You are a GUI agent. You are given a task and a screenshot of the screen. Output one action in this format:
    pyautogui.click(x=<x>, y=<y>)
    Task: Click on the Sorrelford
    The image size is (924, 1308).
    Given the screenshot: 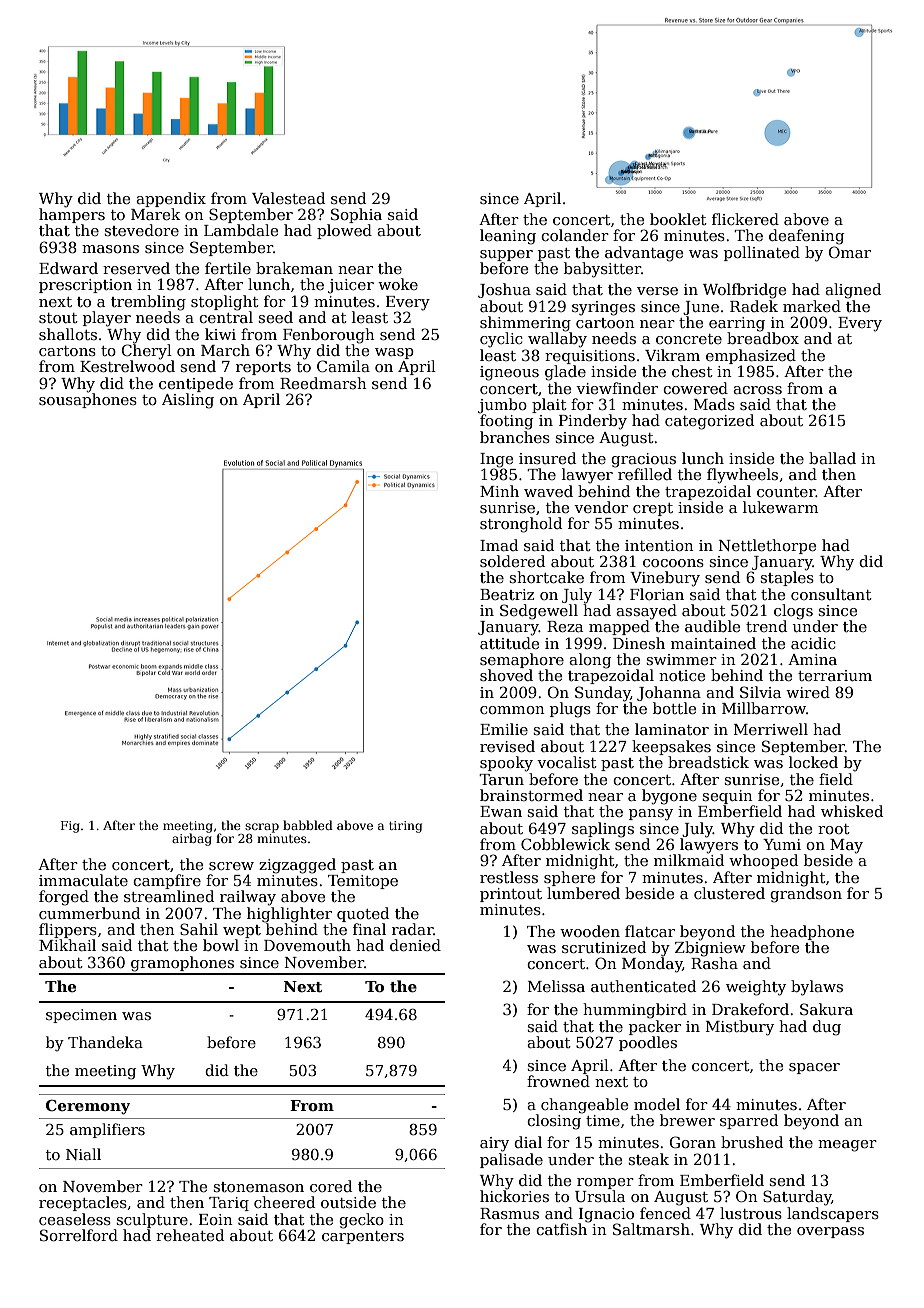 What is the action you would take?
    pyautogui.click(x=79, y=1235)
